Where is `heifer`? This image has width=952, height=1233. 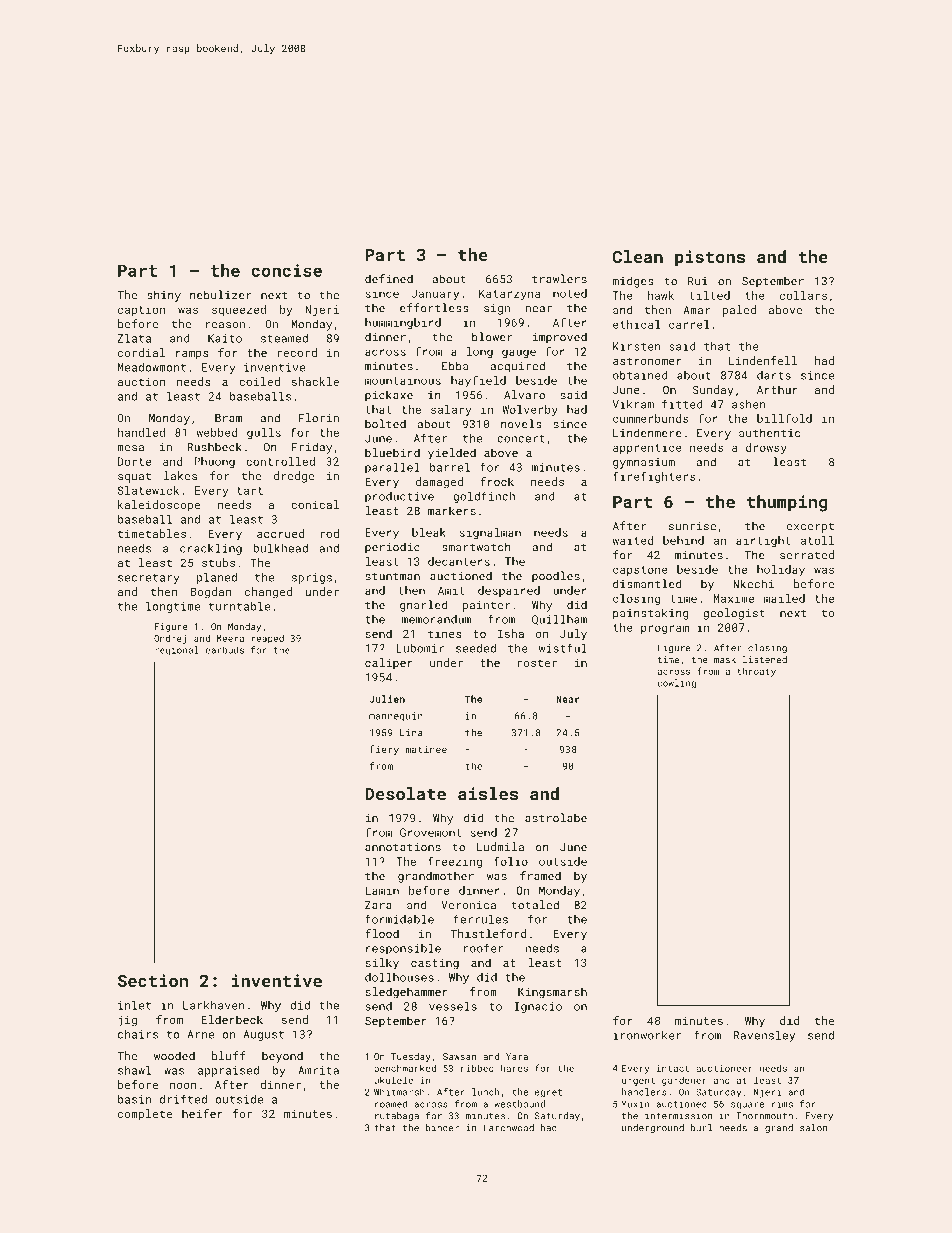
heifer is located at coordinates (202, 1113).
